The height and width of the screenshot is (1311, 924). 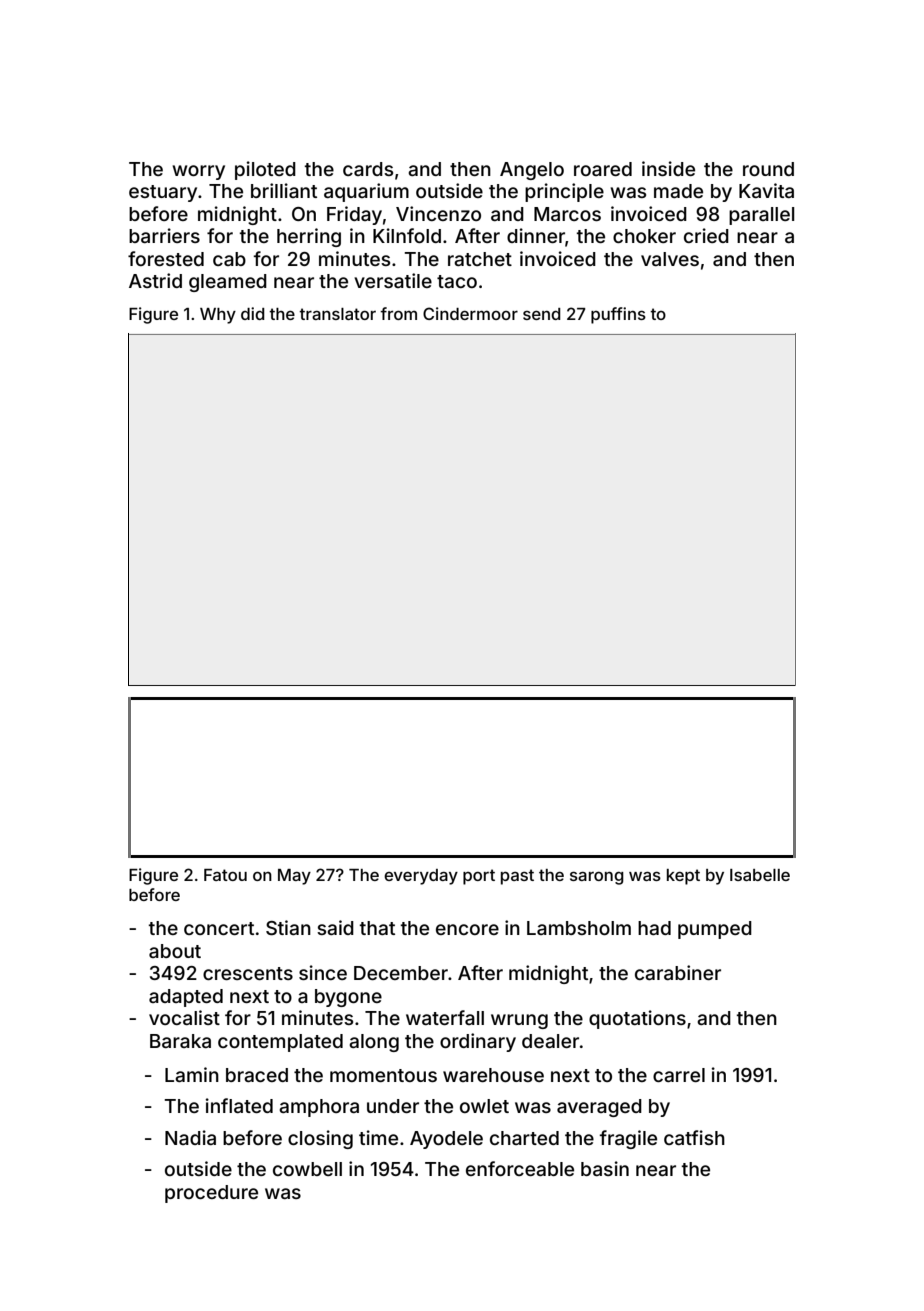 What do you see at coordinates (683, 877) in the screenshot?
I see `kept` at bounding box center [683, 877].
